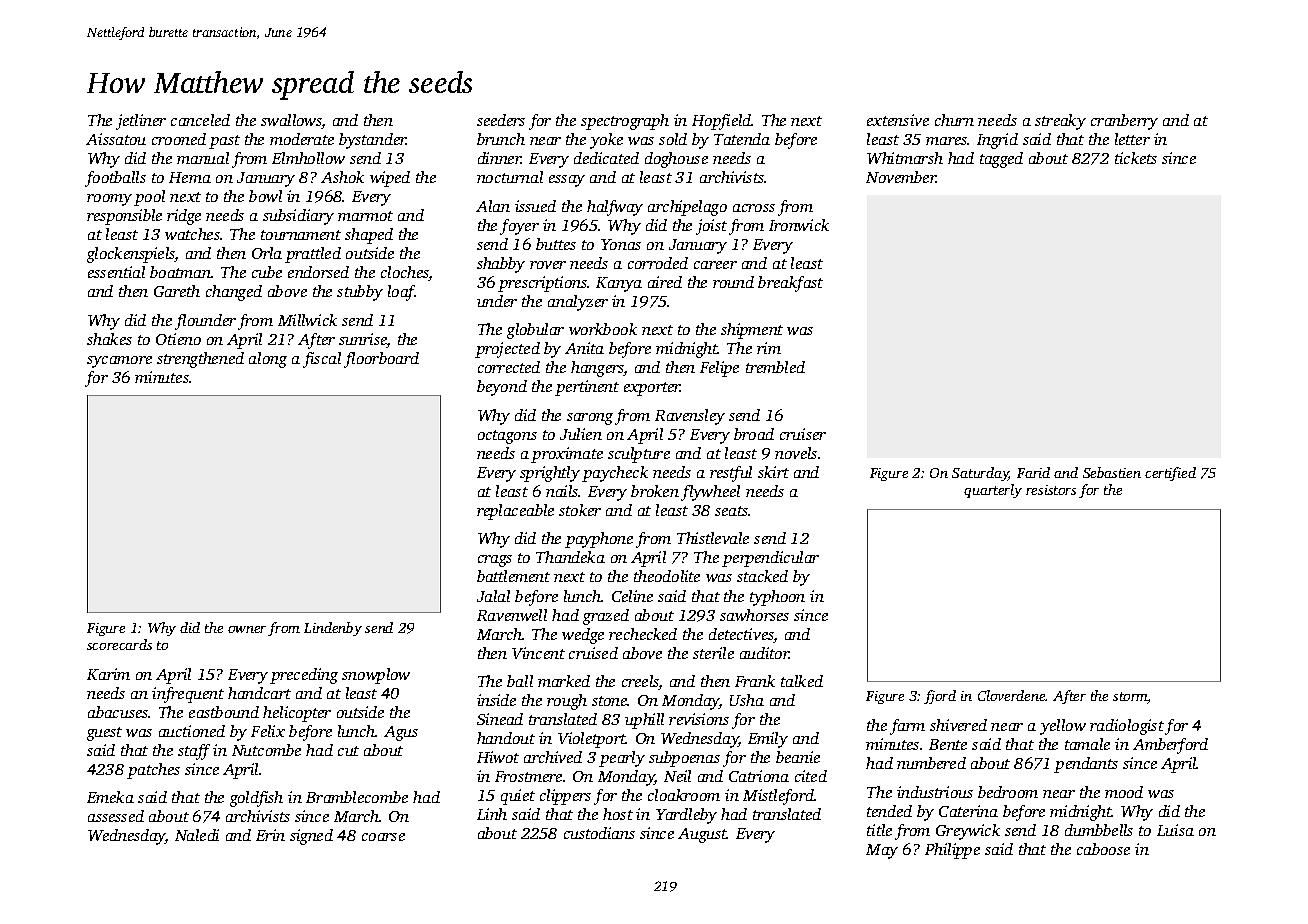  I want to click on Ravenwell, so click(512, 615).
